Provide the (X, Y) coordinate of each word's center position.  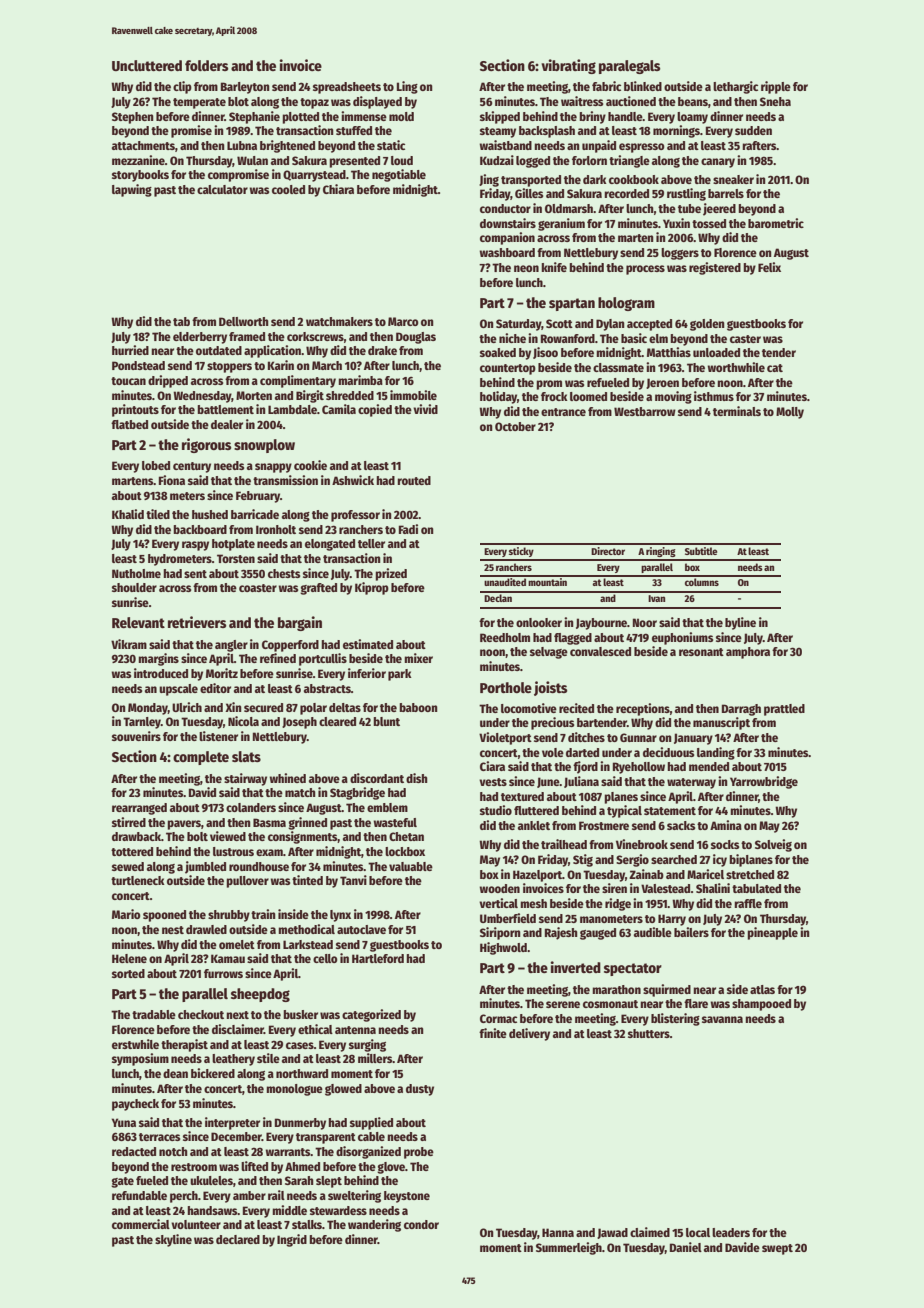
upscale (178, 690)
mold (401, 116)
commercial (141, 1224)
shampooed (761, 1005)
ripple (776, 87)
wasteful (395, 822)
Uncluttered (147, 65)
